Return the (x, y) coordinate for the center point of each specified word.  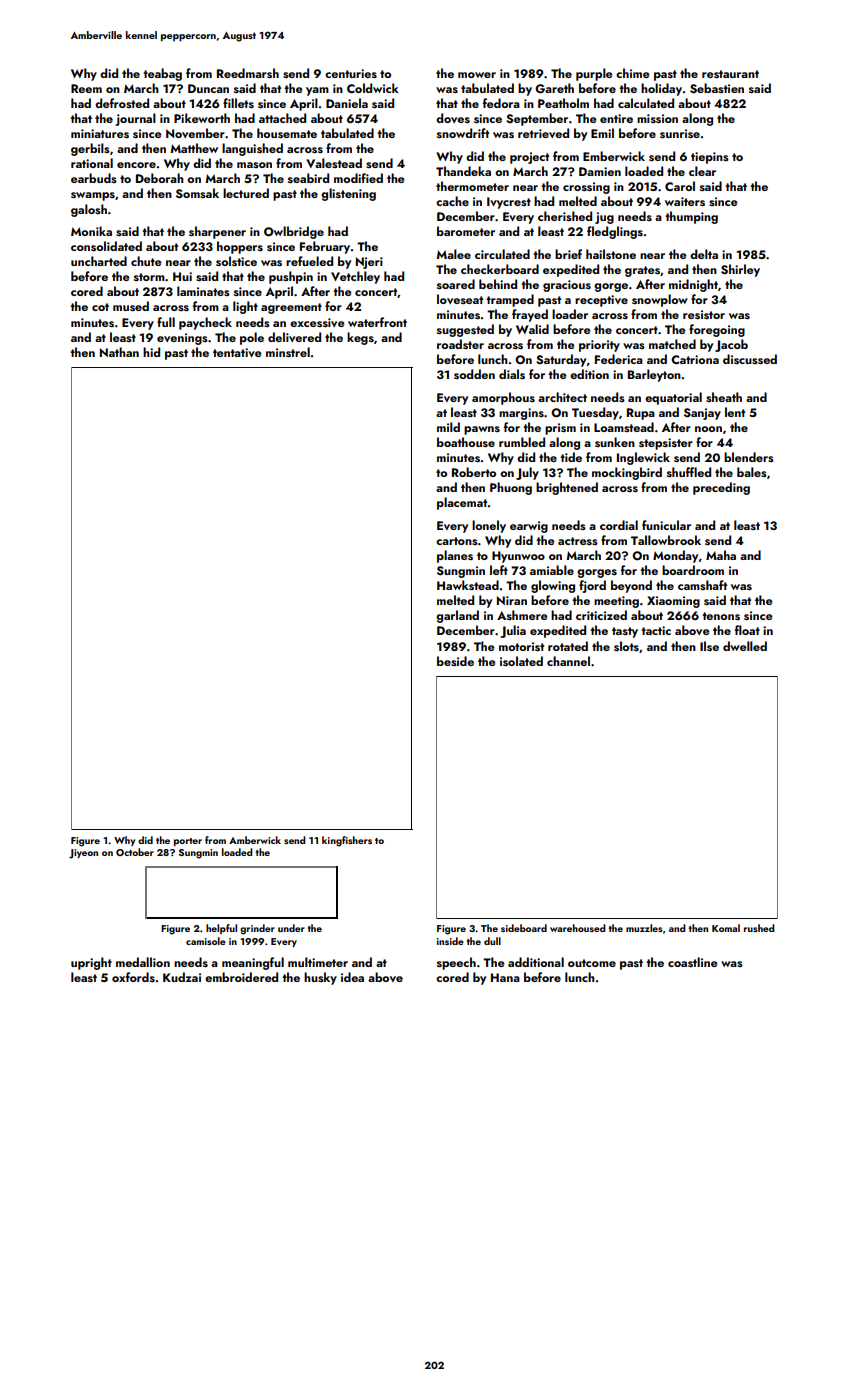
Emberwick (614, 156)
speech (456, 963)
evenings (182, 339)
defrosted (122, 103)
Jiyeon (83, 854)
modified (358, 178)
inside (450, 941)
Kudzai (182, 977)
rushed (759, 928)
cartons (457, 541)
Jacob (731, 345)
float (747, 630)
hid (151, 352)
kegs (360, 338)
